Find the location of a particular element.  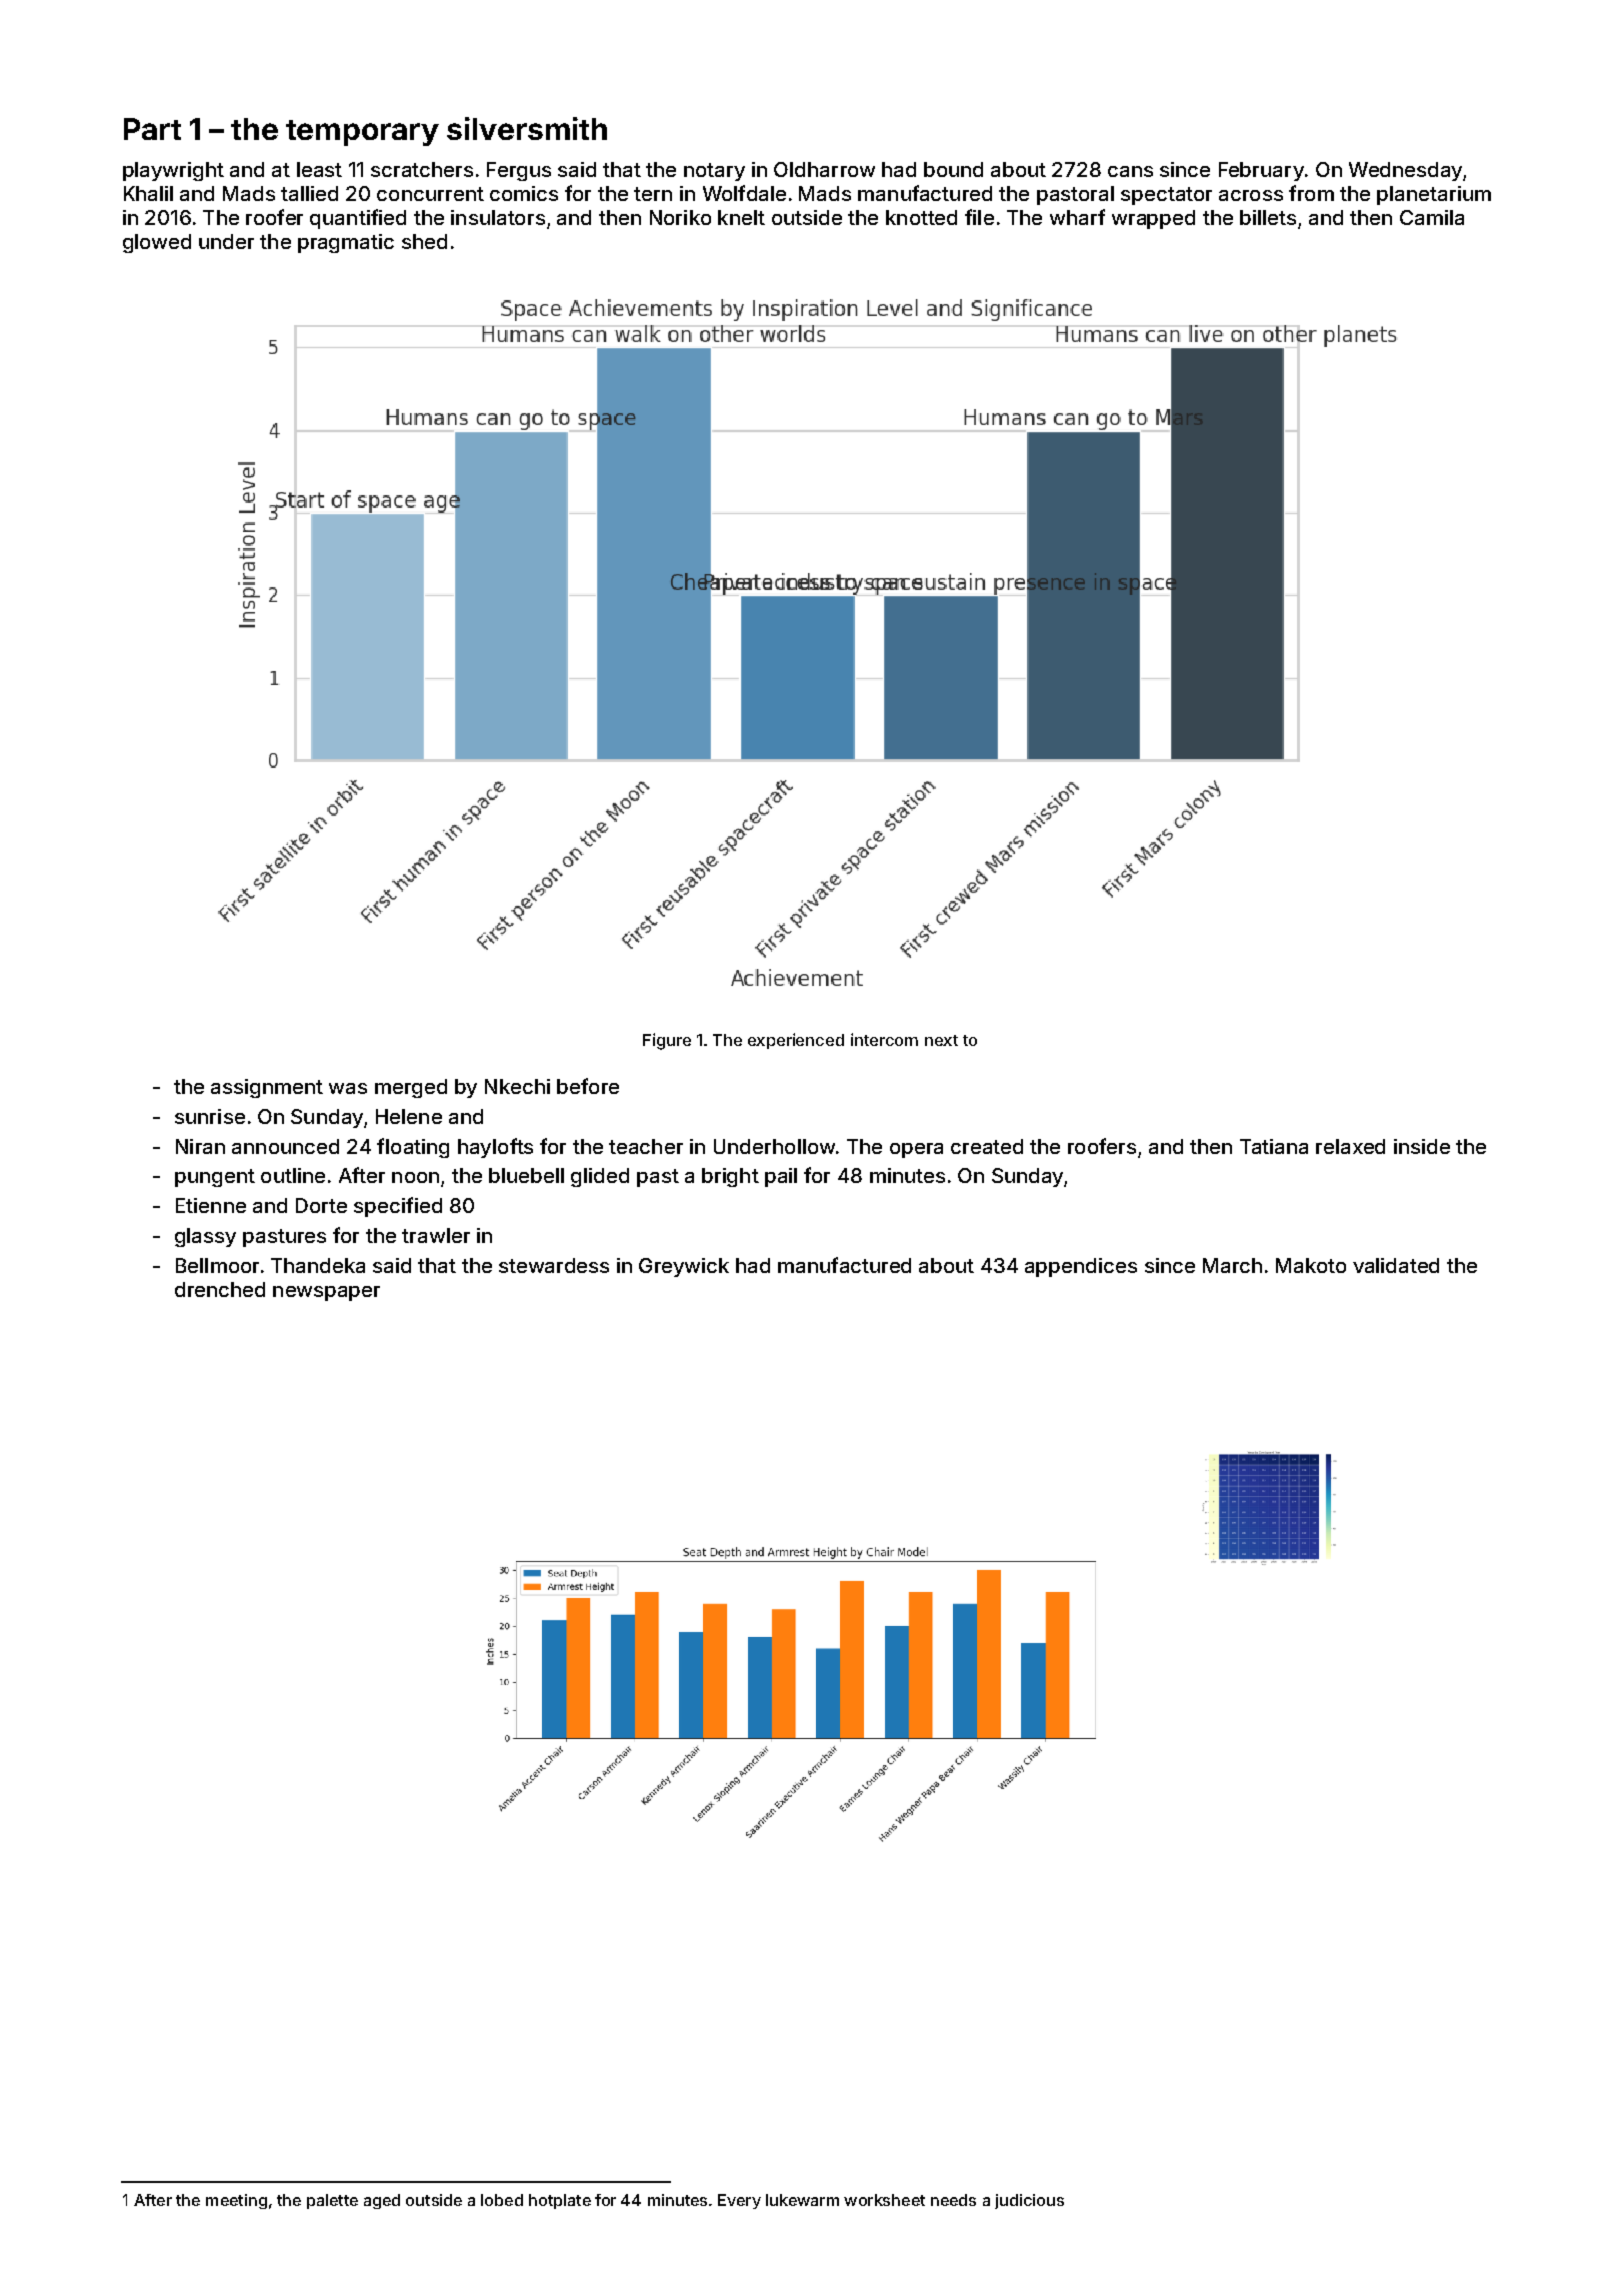

Part is located at coordinates (152, 129).
